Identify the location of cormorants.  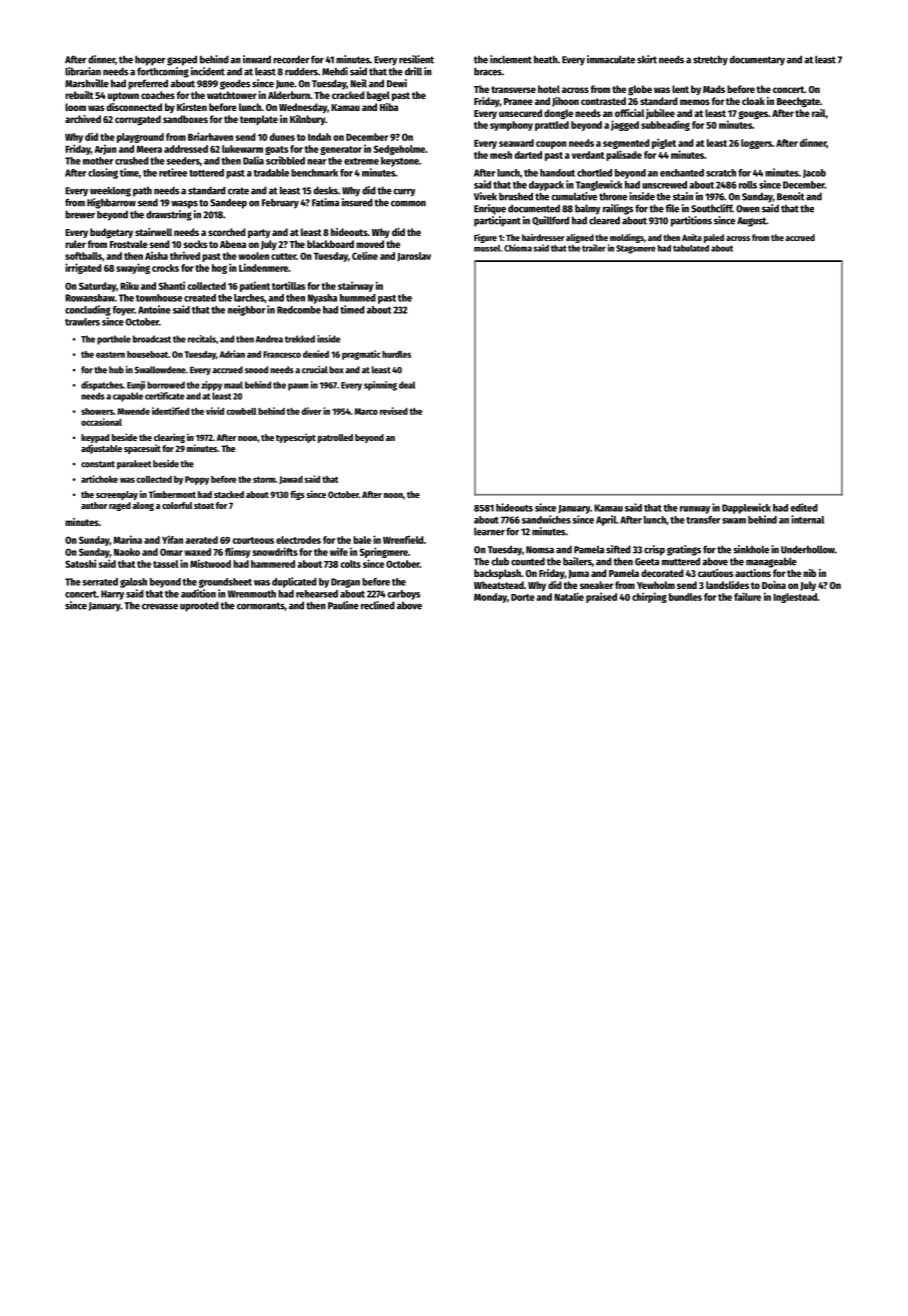
(261, 606).
